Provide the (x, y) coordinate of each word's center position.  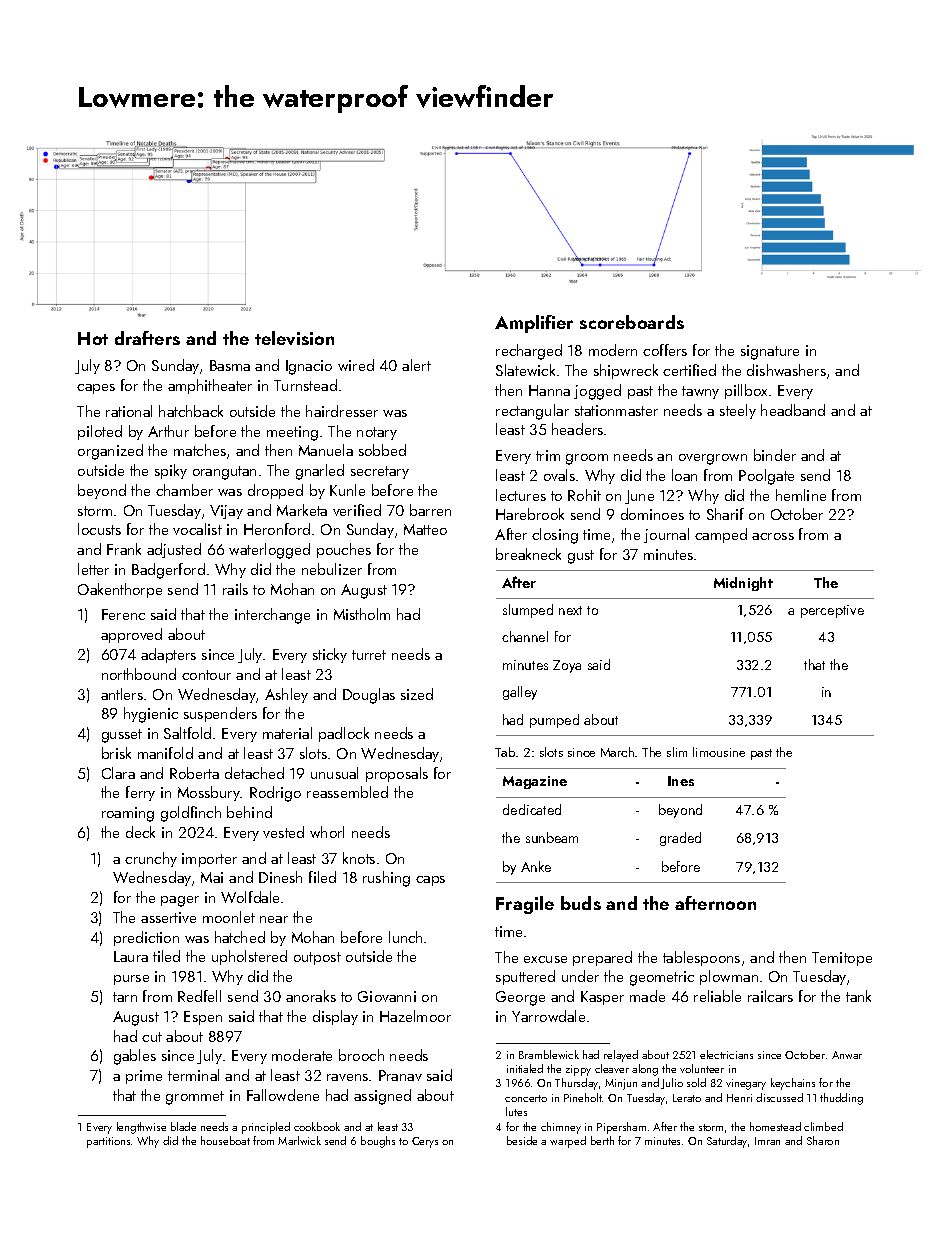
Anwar (847, 1055)
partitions (108, 1142)
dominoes (652, 514)
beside (522, 1140)
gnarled (320, 472)
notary (377, 433)
